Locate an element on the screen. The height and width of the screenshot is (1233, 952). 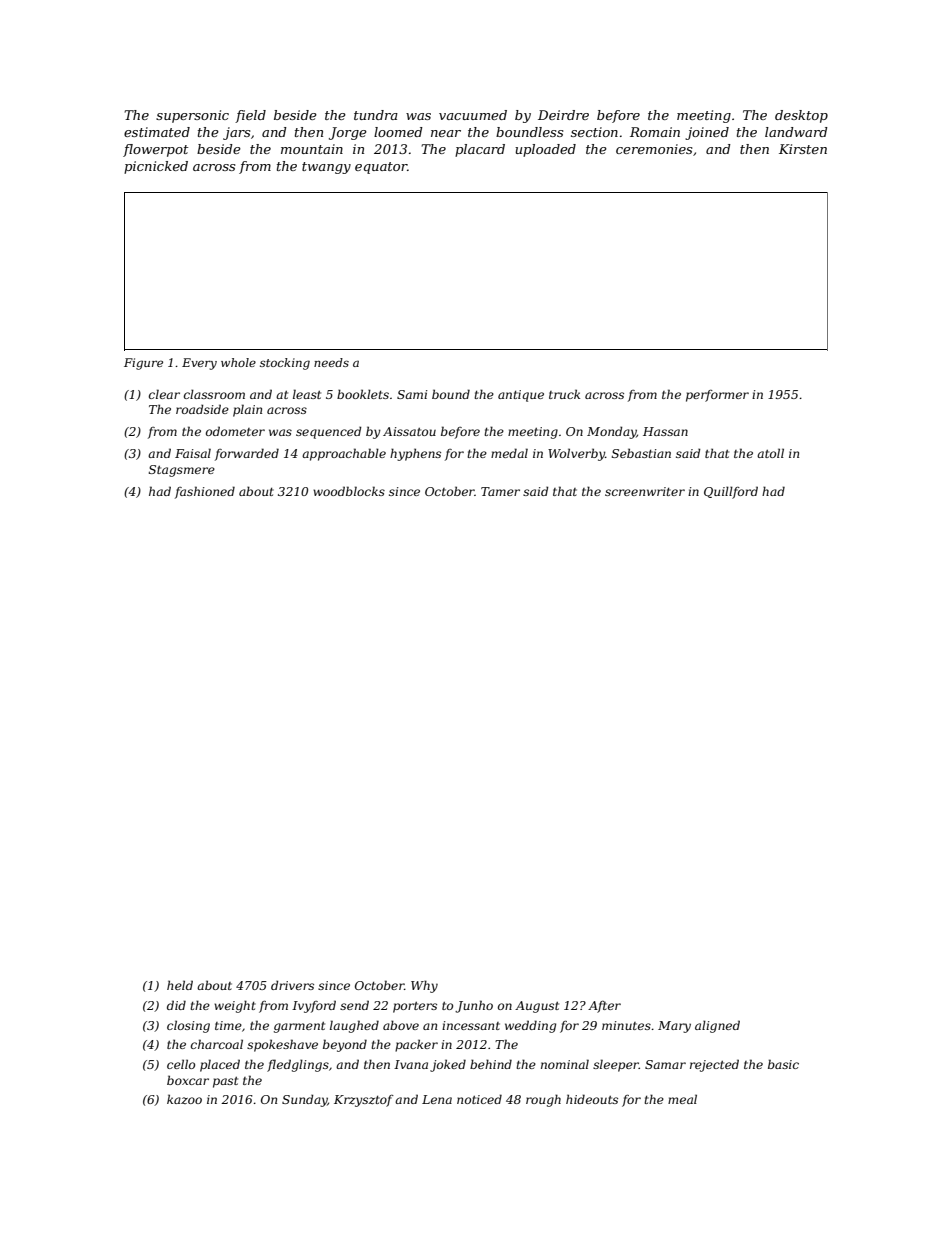
performer is located at coordinates (717, 396).
